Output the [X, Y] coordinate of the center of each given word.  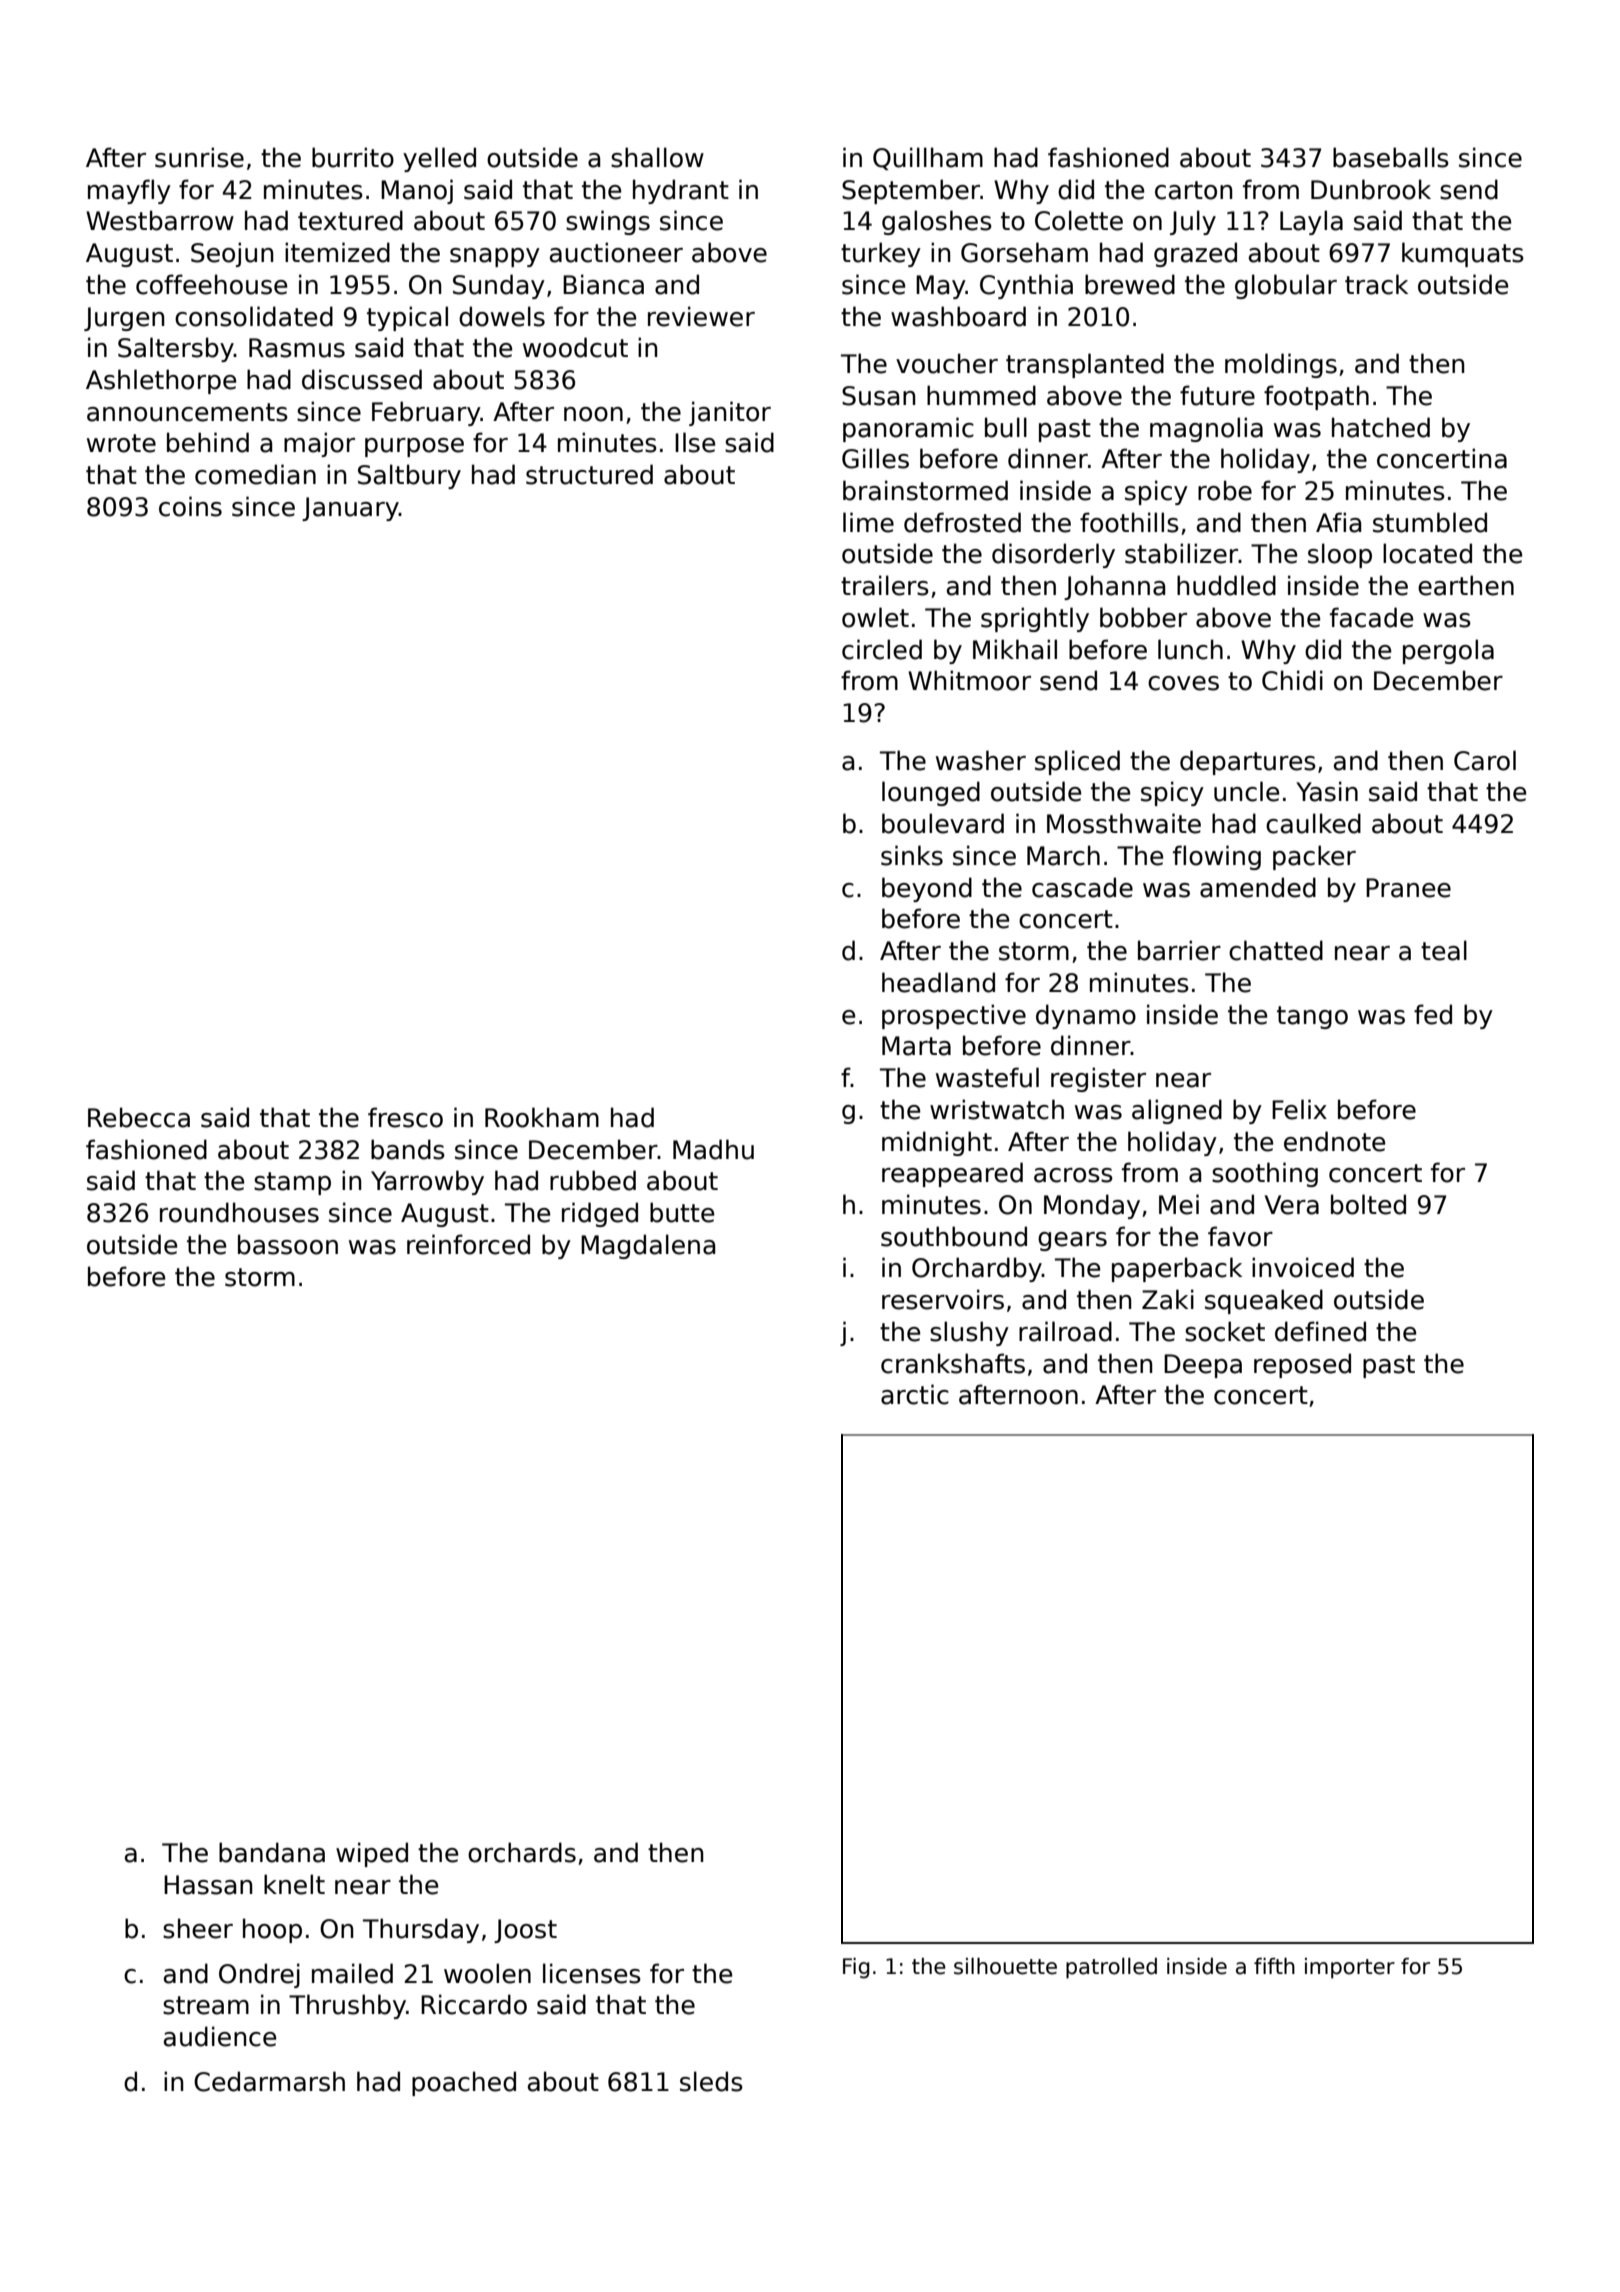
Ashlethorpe [161, 381]
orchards [522, 1852]
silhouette [1005, 1966]
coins [190, 506]
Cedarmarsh [269, 2081]
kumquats [1463, 254]
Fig [856, 1968]
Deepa [1203, 1366]
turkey [881, 254]
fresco [405, 1117]
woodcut [575, 347]
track [1376, 284]
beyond [927, 889]
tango [1312, 1017]
